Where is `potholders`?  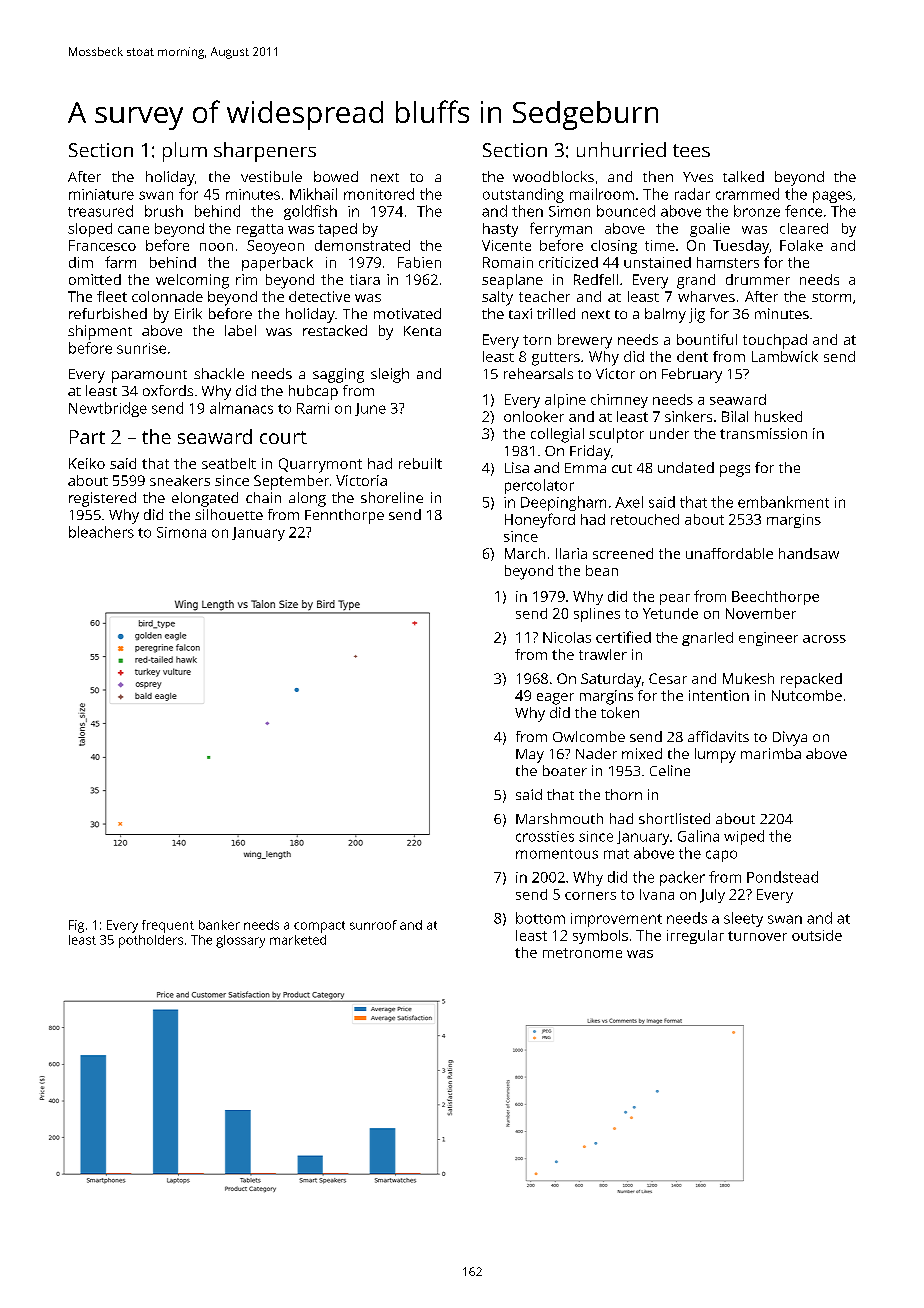
potholders is located at coordinates (151, 941).
